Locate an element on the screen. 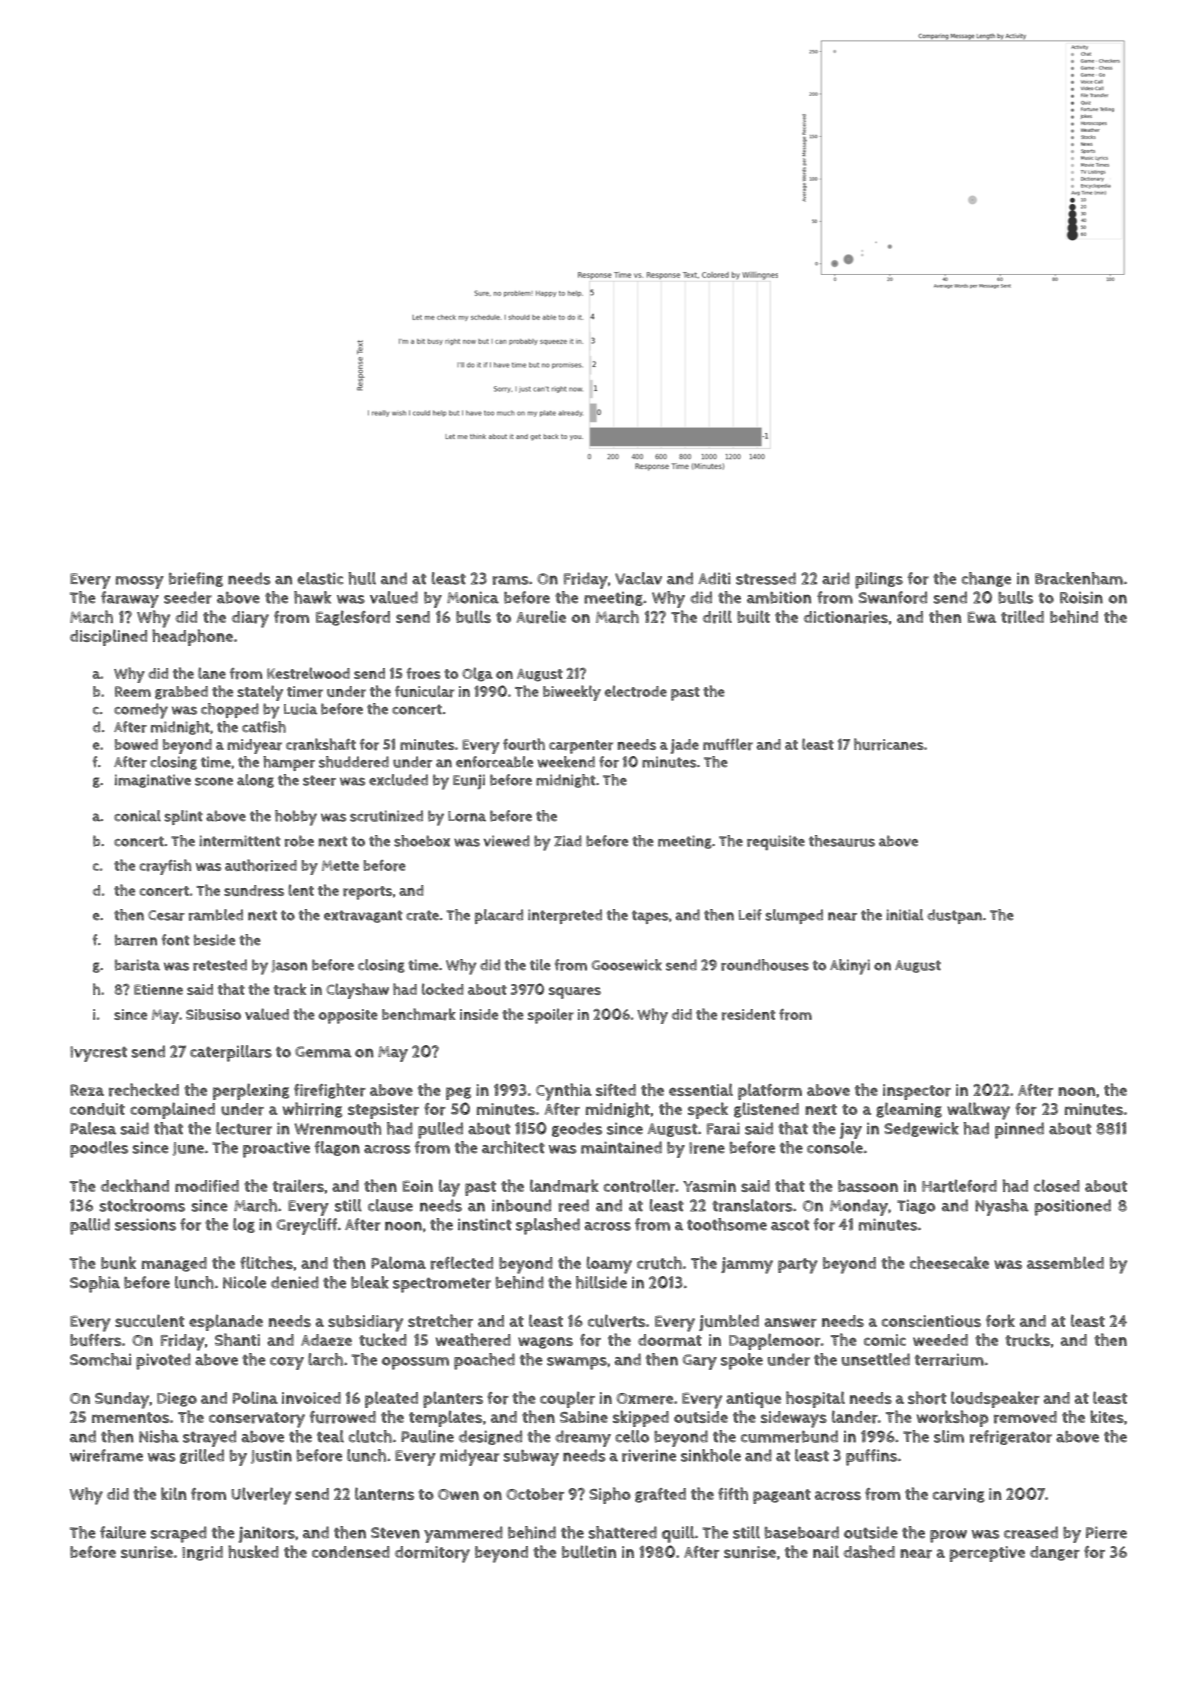 The image size is (1197, 1693). peg is located at coordinates (458, 1093).
